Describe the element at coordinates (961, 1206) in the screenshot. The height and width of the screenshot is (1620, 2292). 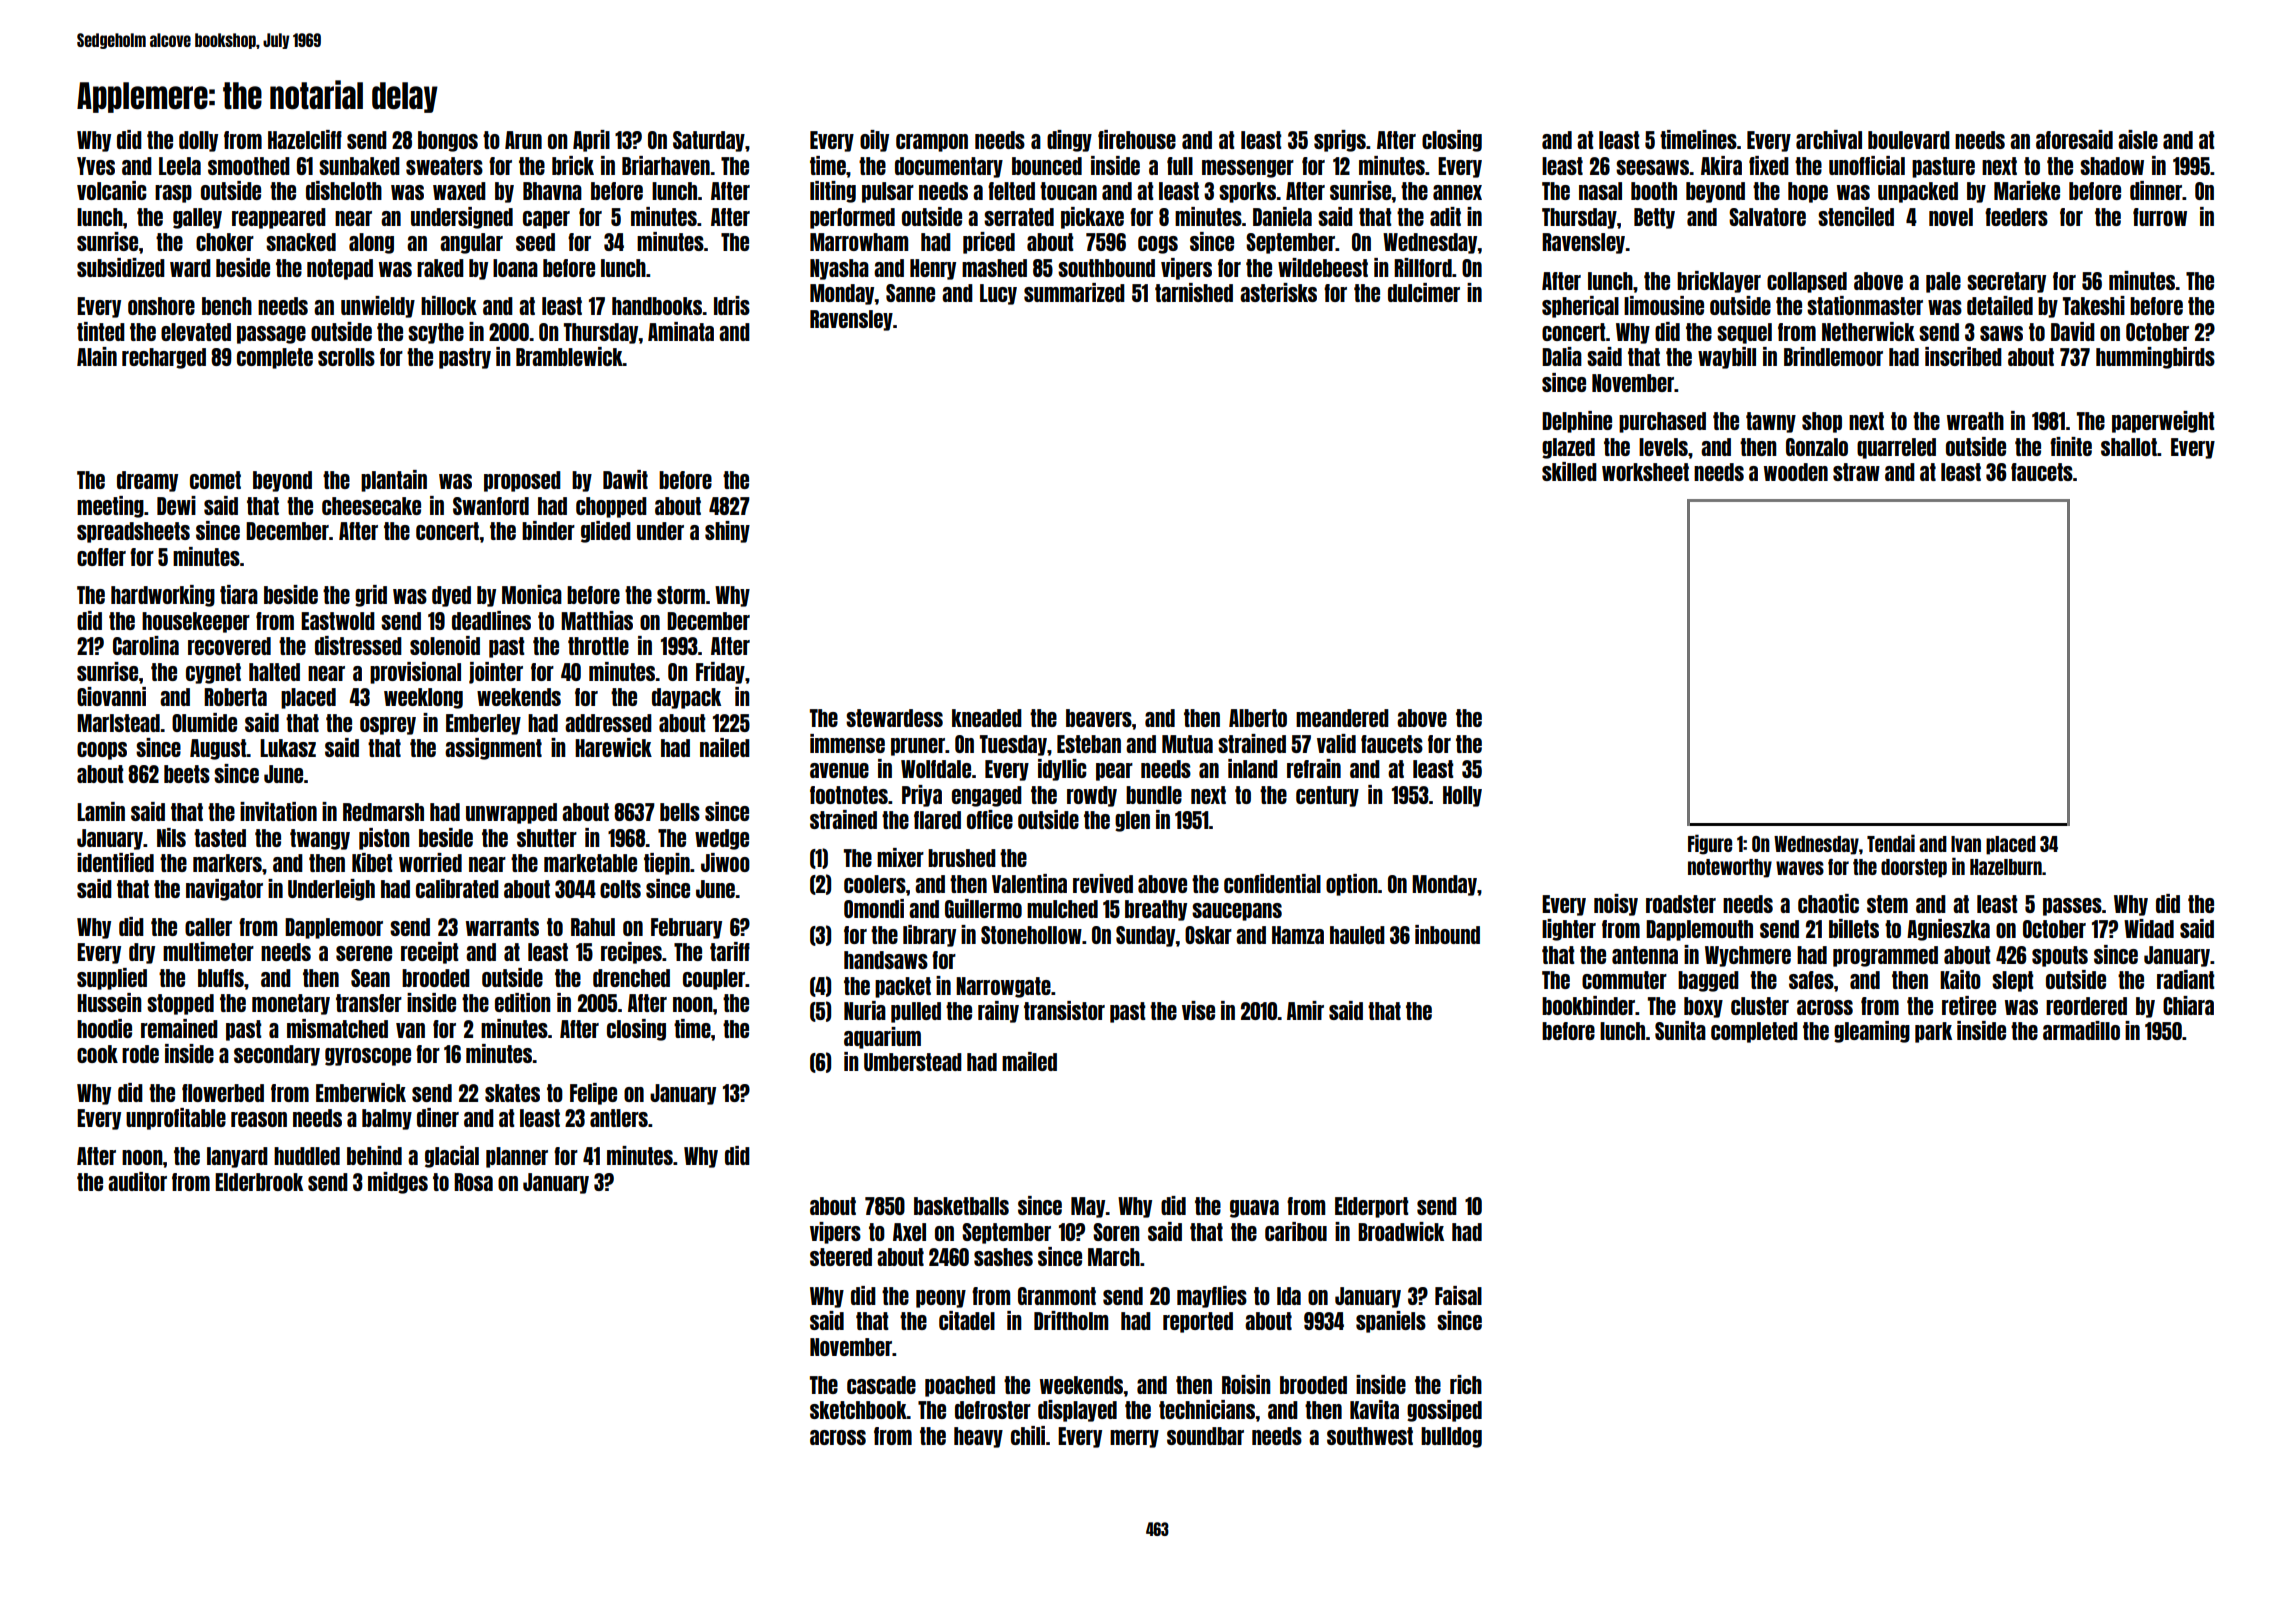
I see `basketballs` at that location.
